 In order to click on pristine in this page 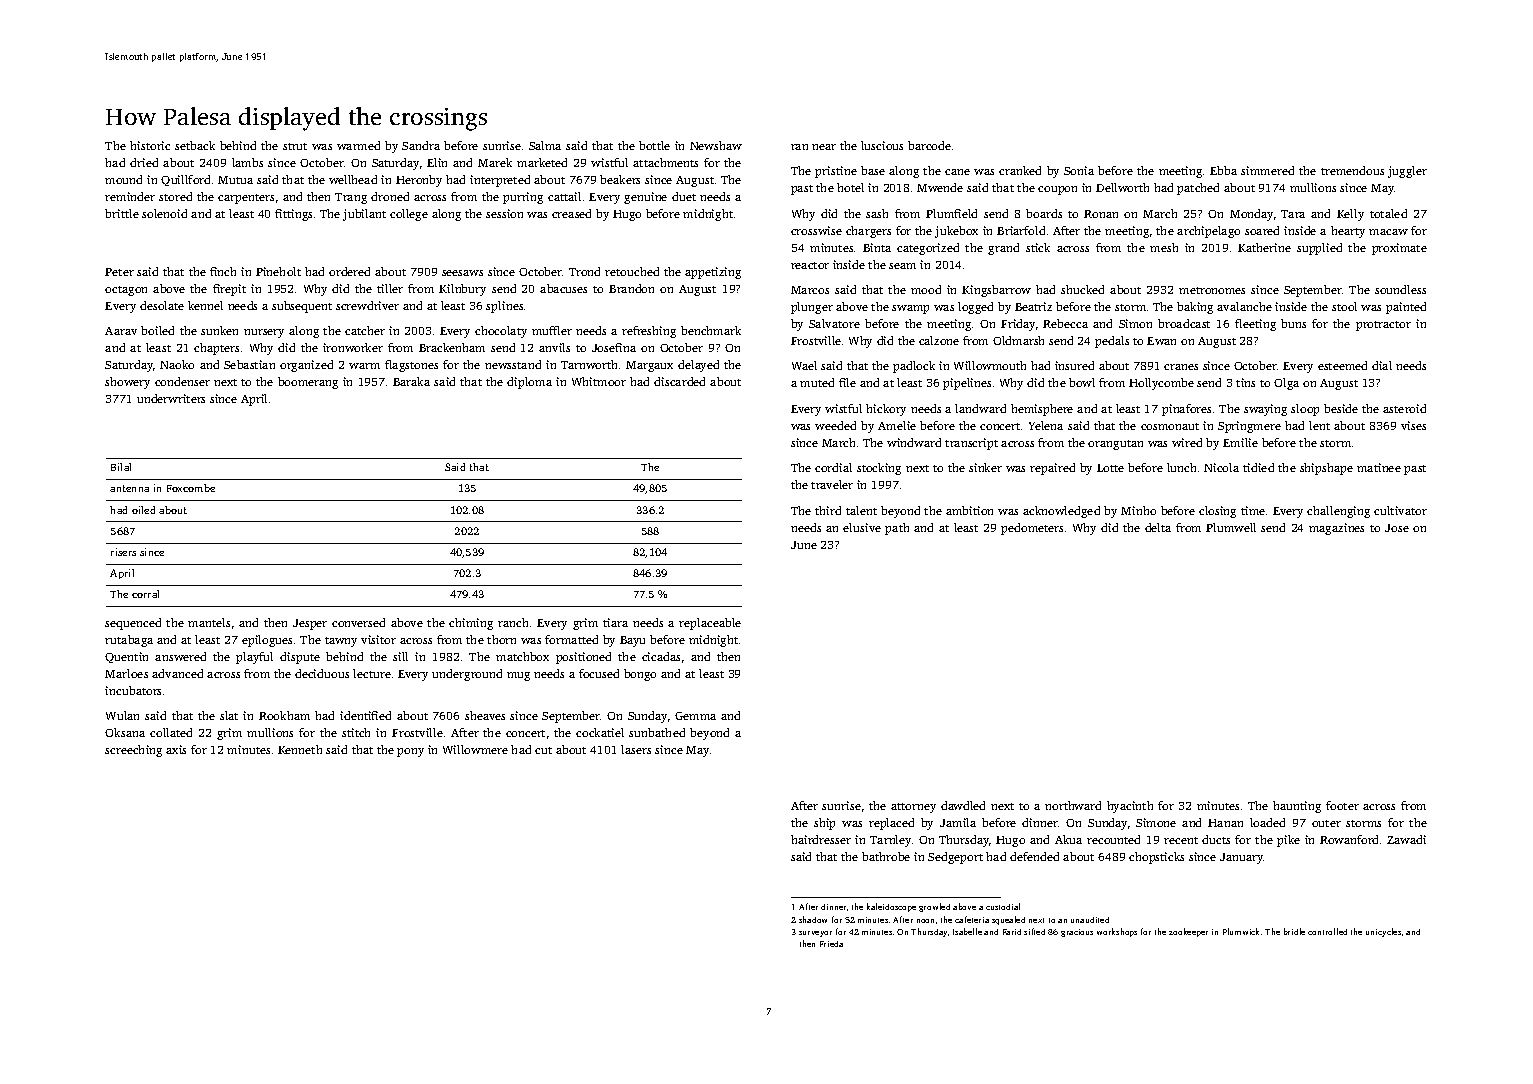, I will do `click(836, 172)`.
